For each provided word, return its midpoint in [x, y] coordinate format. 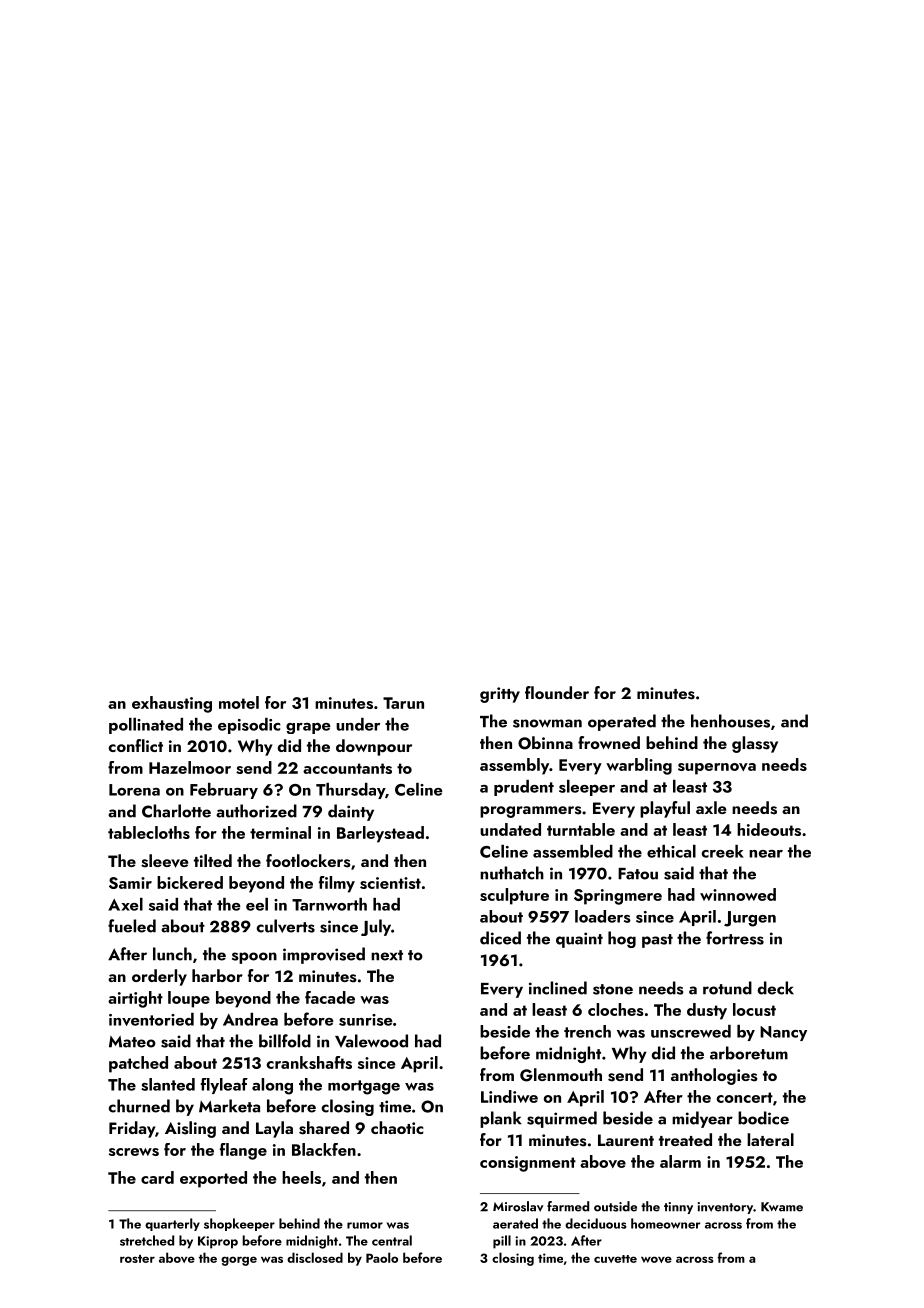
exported [213, 1179]
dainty [351, 812]
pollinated [146, 726]
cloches [616, 1009]
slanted [168, 1084]
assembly [514, 766]
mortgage [364, 1087]
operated [622, 722]
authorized [256, 811]
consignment [528, 1164]
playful [665, 809]
